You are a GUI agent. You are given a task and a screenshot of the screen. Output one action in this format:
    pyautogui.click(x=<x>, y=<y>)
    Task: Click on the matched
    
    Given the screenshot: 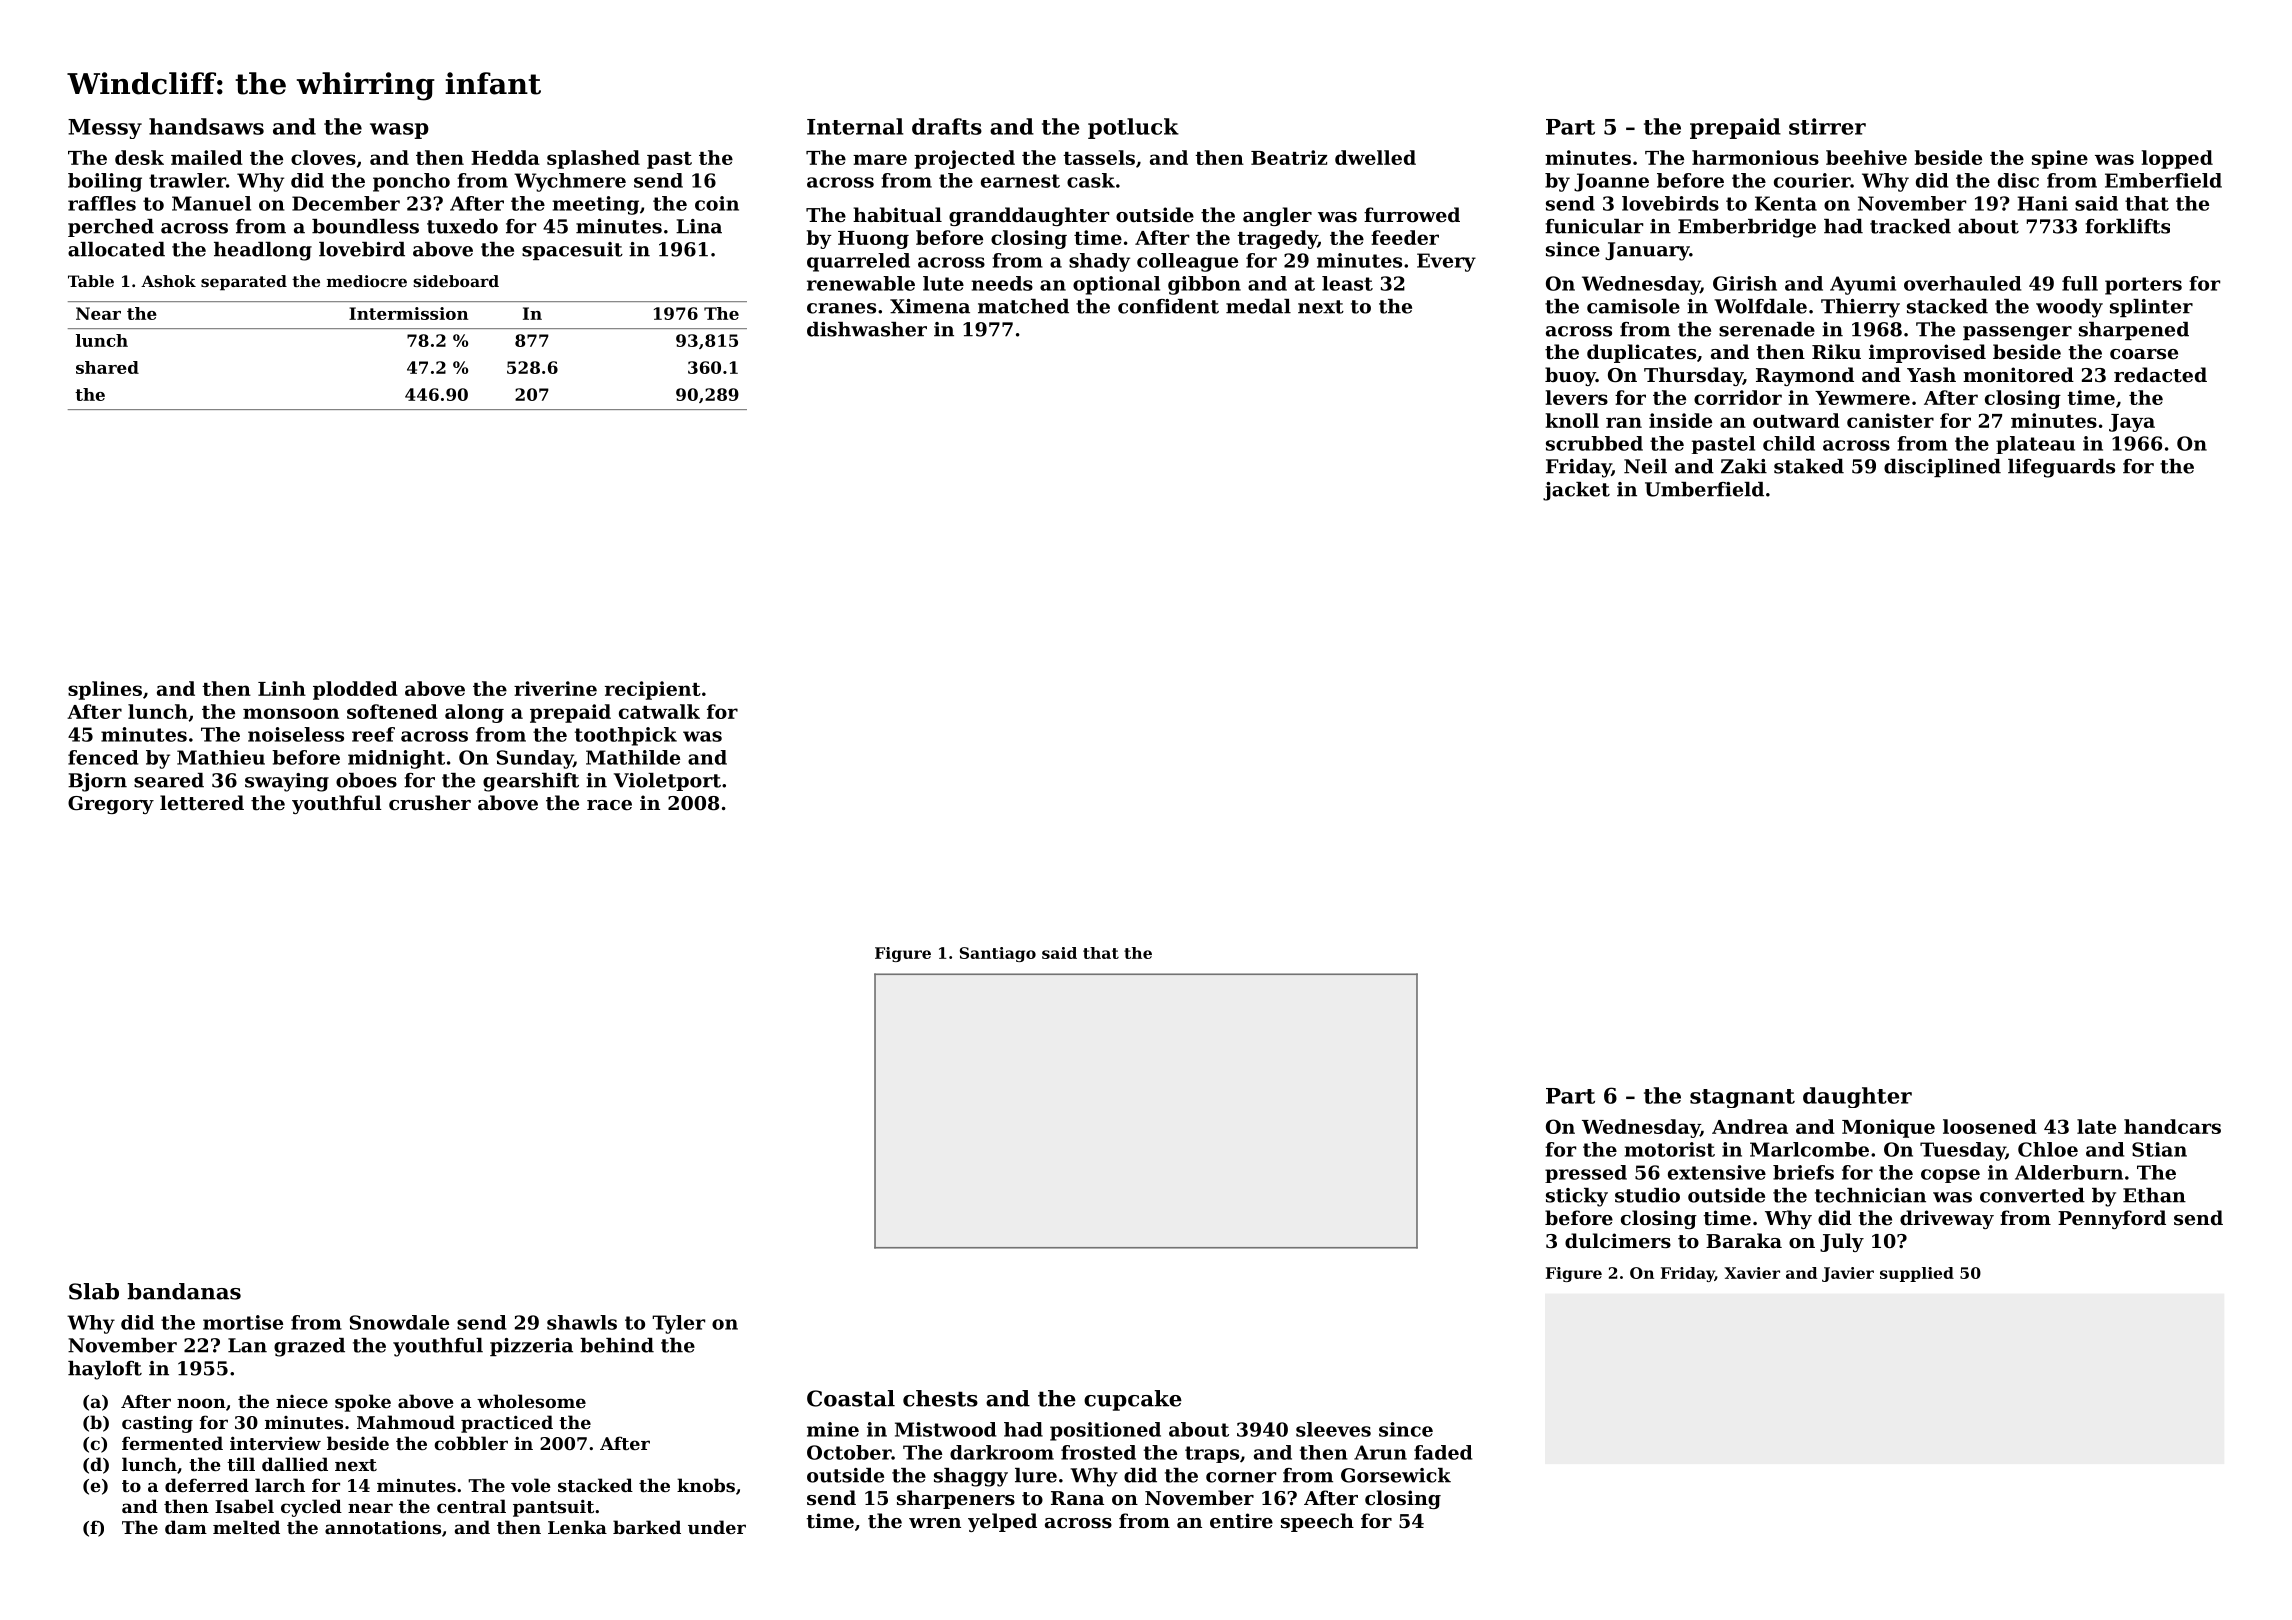 What is the action you would take?
    pyautogui.click(x=1023, y=306)
